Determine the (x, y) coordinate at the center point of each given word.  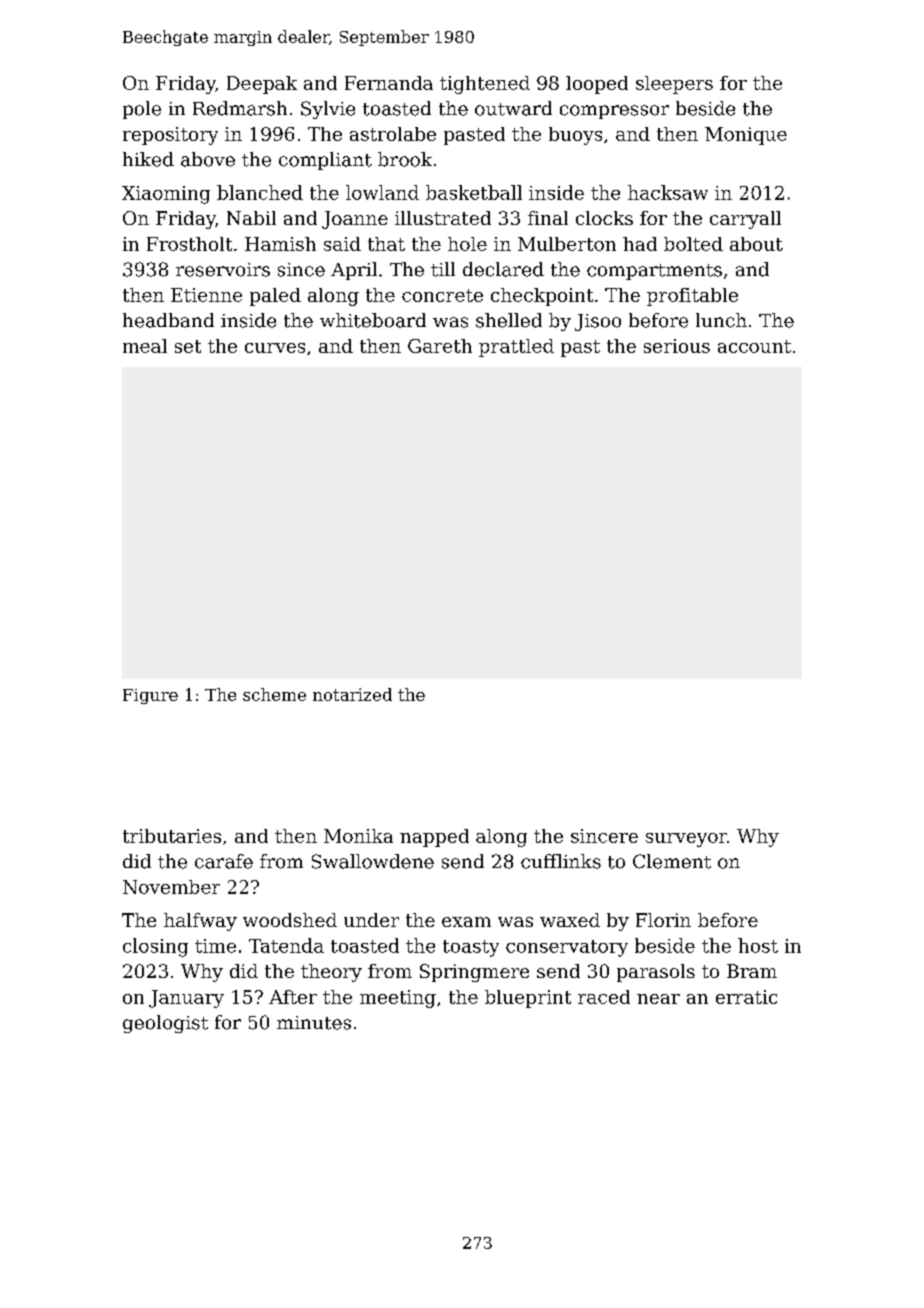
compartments (654, 272)
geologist (165, 1024)
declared (503, 269)
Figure (150, 696)
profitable (692, 297)
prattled (516, 348)
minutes (314, 1023)
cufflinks (561, 861)
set (188, 346)
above (208, 159)
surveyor (686, 840)
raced (604, 997)
